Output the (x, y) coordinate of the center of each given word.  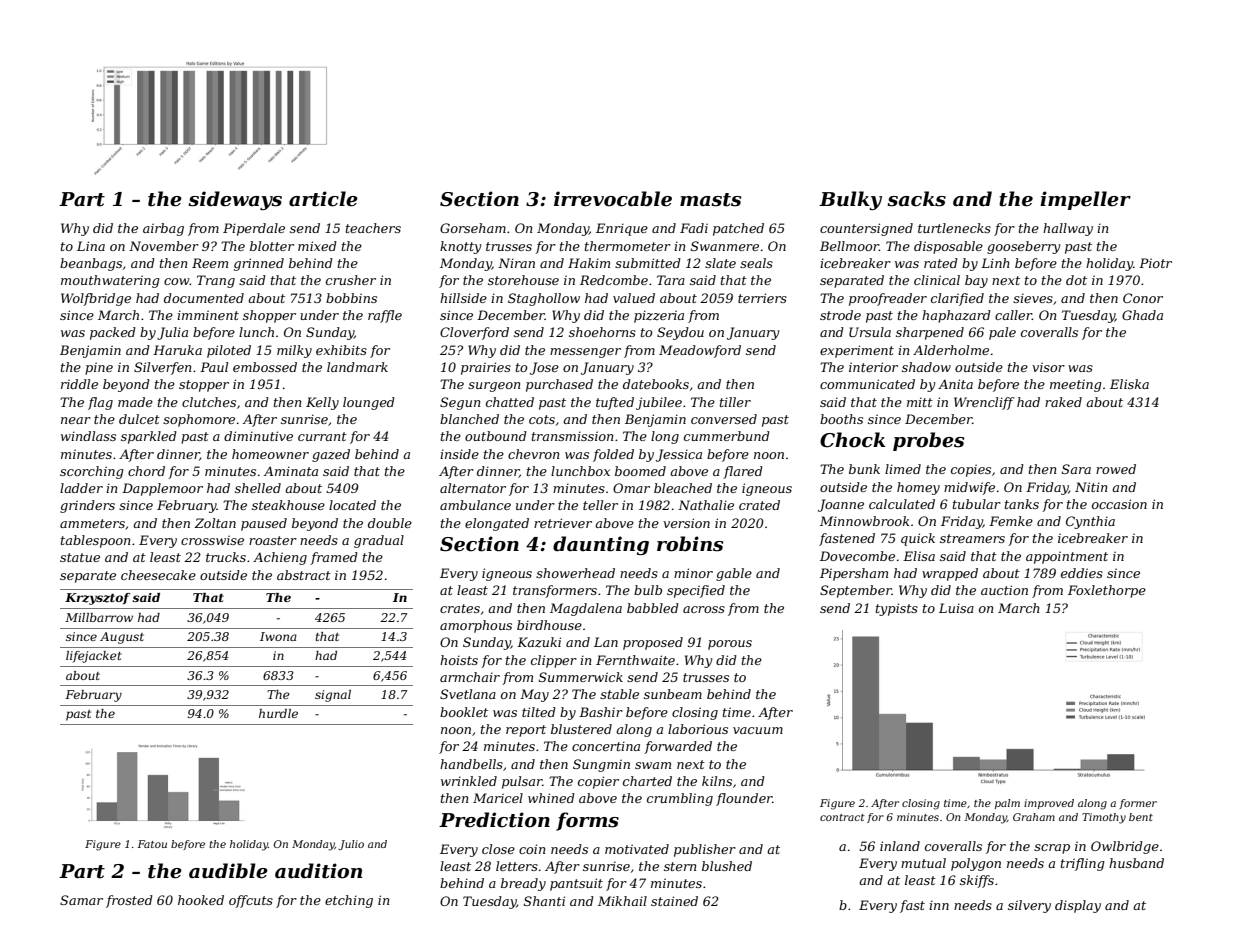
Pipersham (854, 574)
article (323, 199)
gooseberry (1024, 247)
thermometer (628, 246)
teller (600, 505)
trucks (226, 557)
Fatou (152, 844)
